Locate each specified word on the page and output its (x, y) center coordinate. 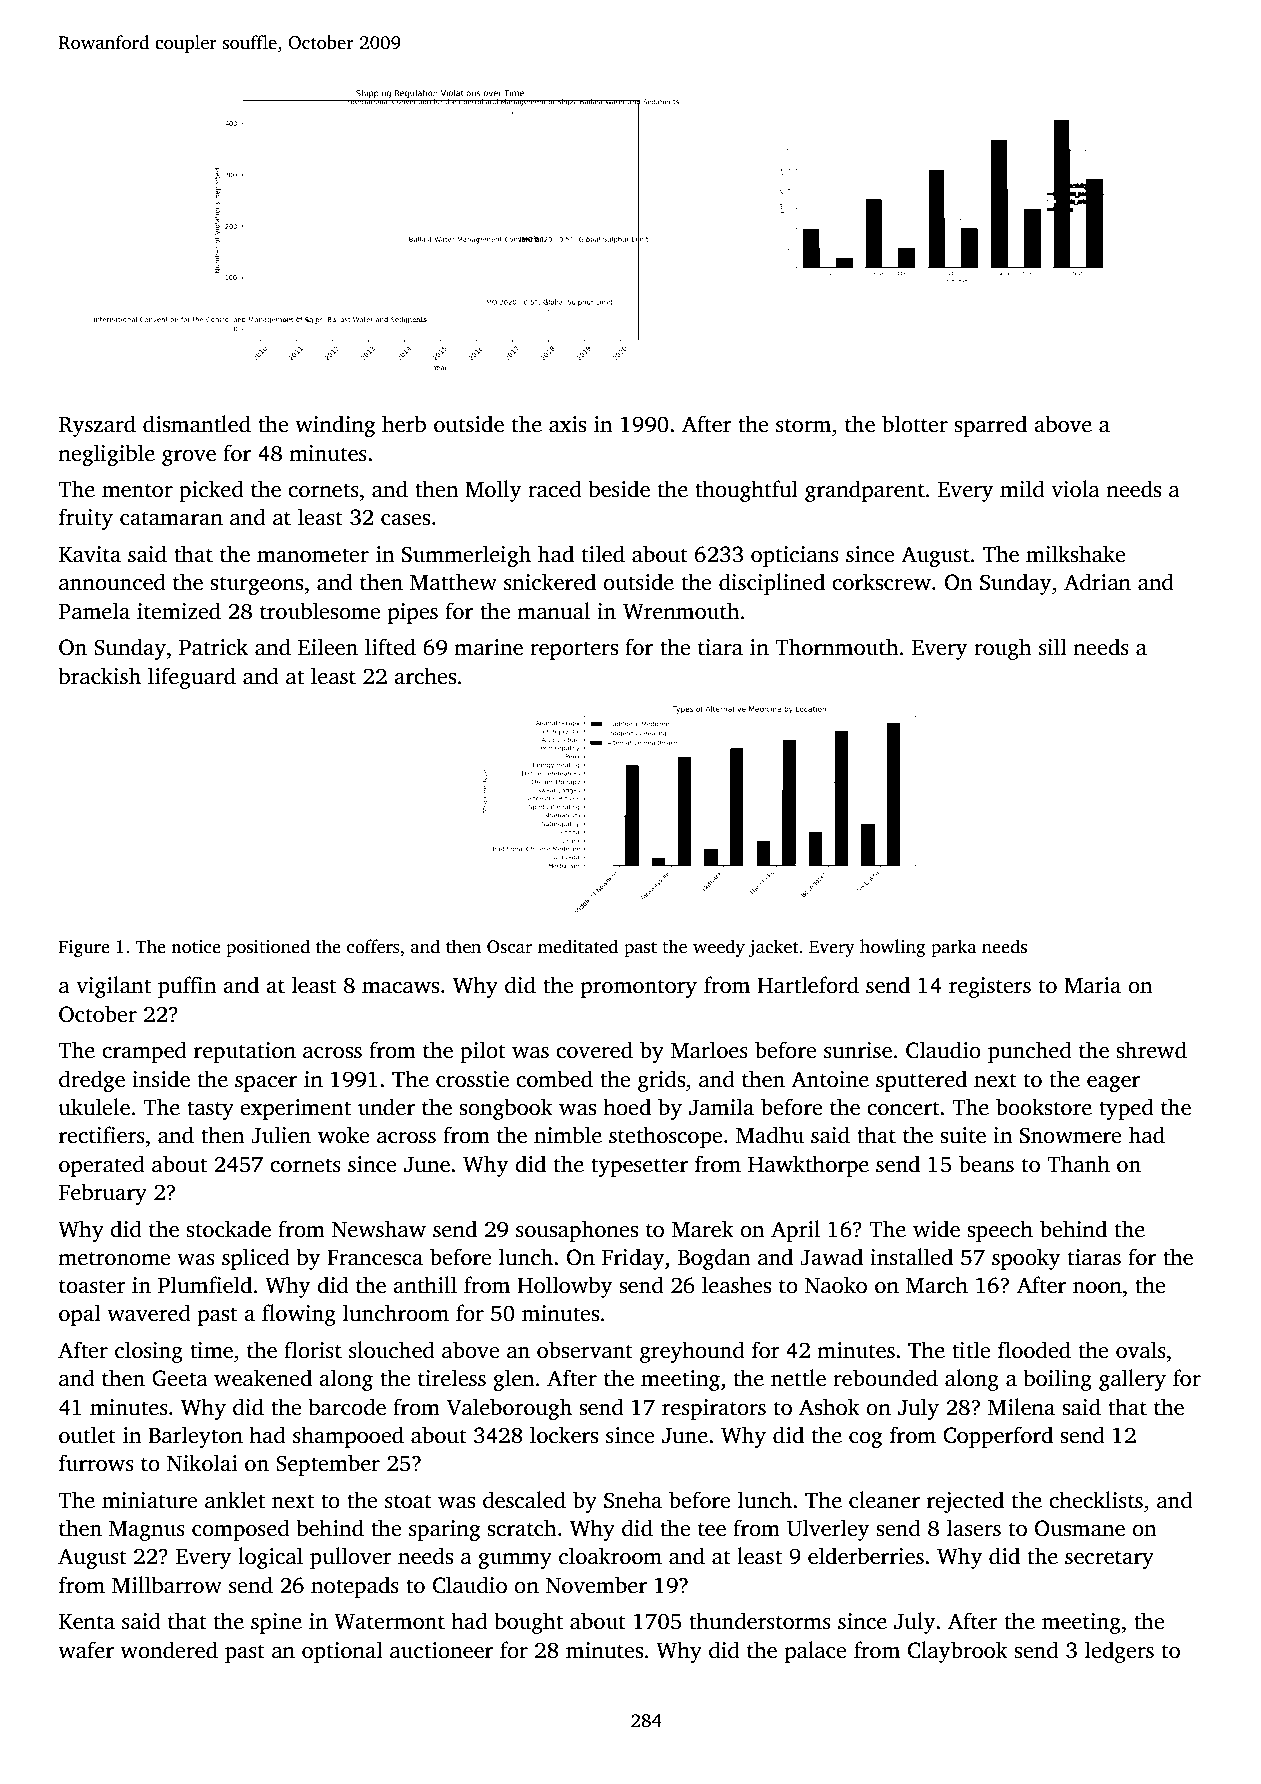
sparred (990, 426)
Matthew (453, 582)
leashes (736, 1285)
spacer (266, 1084)
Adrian (1097, 582)
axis (567, 424)
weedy (719, 948)
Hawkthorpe (808, 1166)
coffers (373, 946)
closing (149, 1352)
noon (1097, 1288)
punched (1030, 1052)
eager (1113, 1084)
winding (335, 426)
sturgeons (256, 585)
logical (270, 1558)
